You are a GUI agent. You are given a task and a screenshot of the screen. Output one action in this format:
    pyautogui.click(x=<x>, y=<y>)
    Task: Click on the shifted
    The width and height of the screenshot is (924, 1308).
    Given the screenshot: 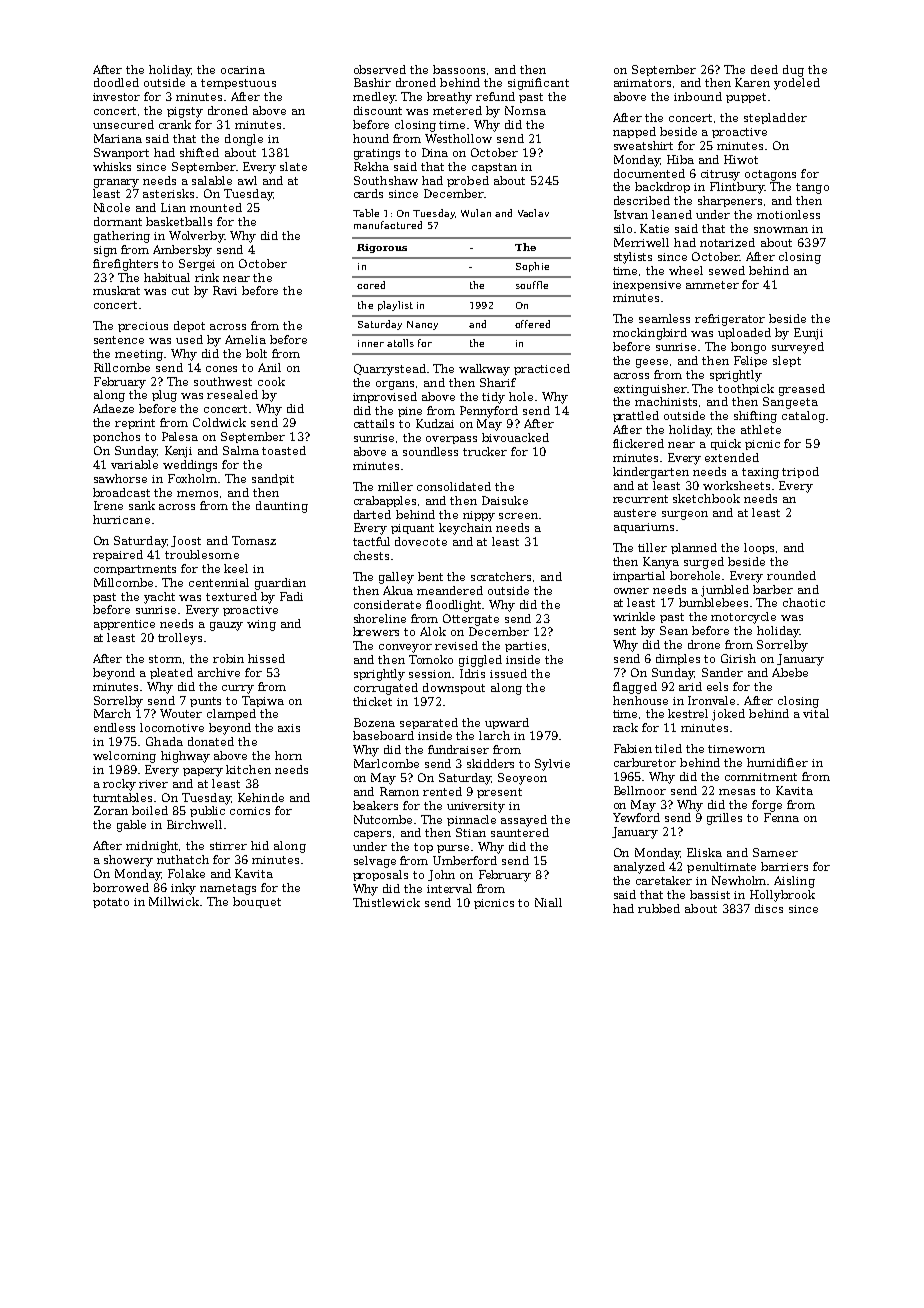 What is the action you would take?
    pyautogui.click(x=199, y=152)
